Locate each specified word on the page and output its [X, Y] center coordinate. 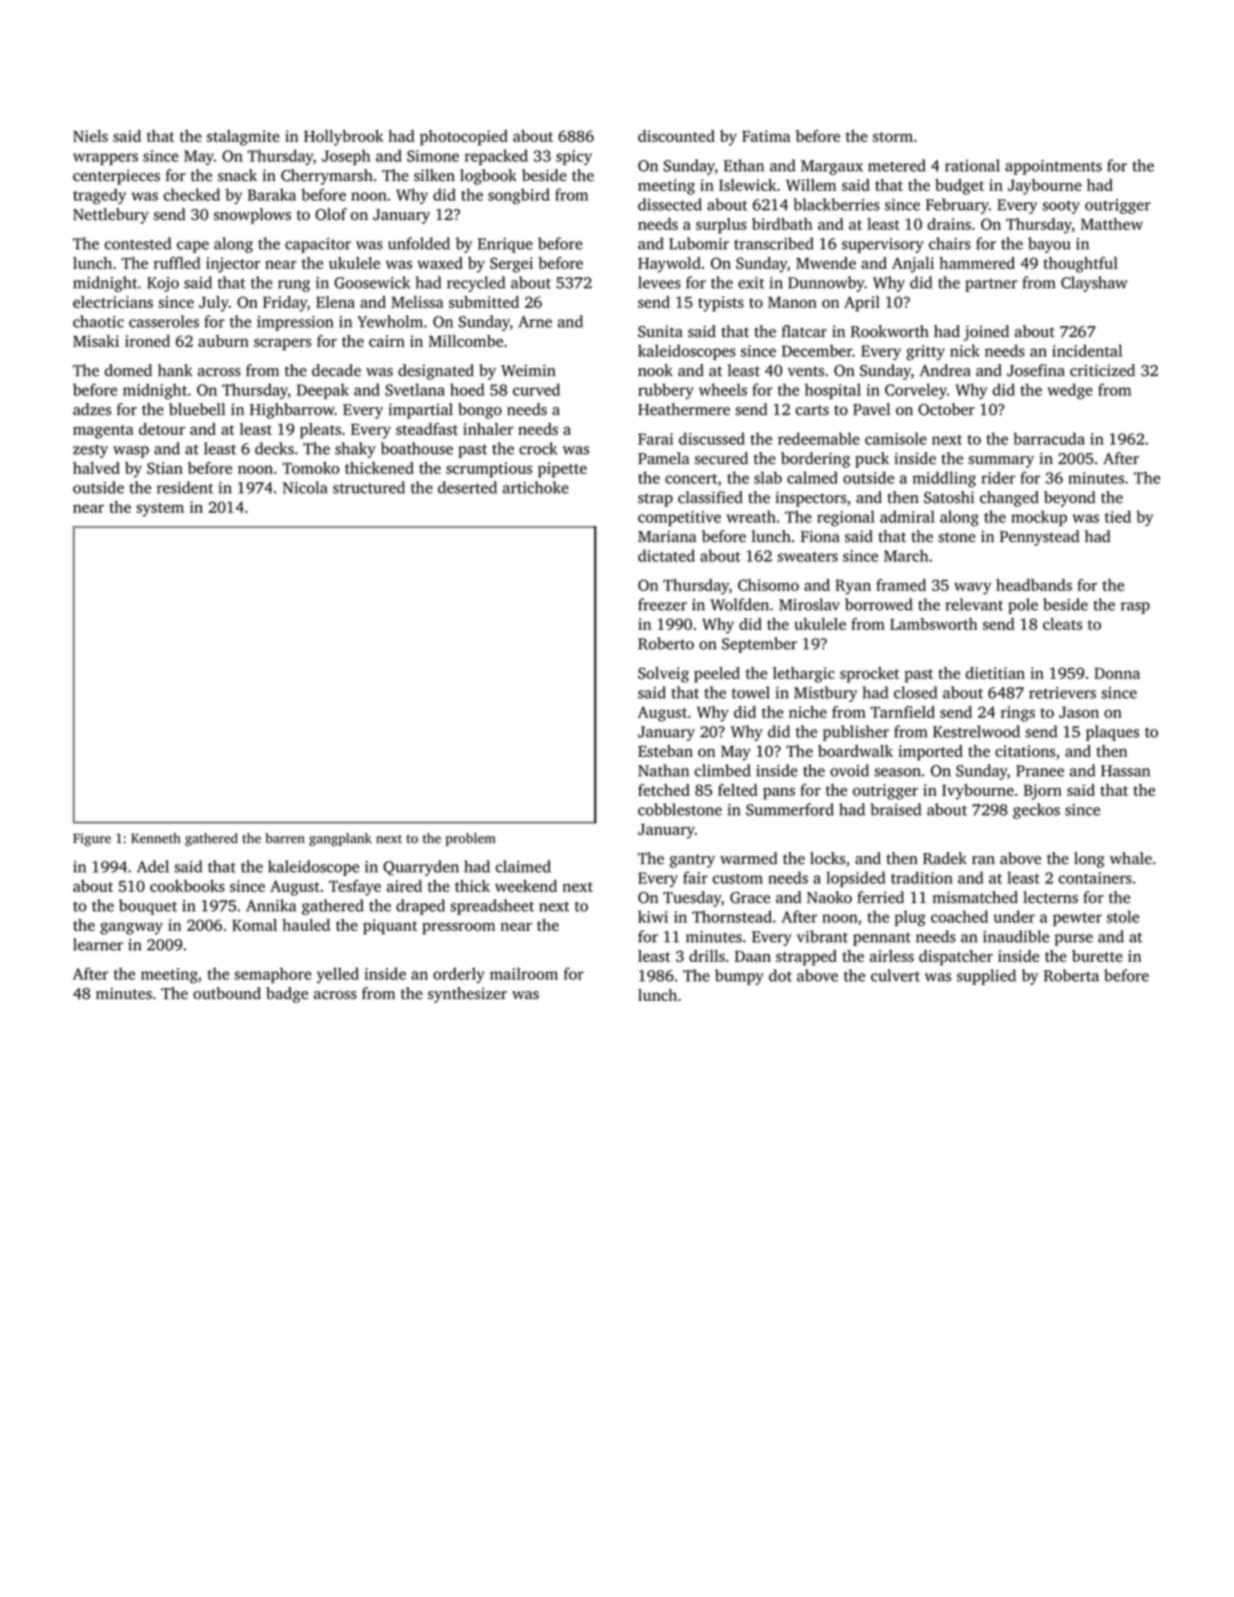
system [160, 510]
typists [721, 304]
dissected [670, 204]
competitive [679, 518]
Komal [254, 925]
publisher [856, 733]
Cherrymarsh [327, 177]
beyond [1069, 499]
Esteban [665, 751]
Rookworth [890, 331]
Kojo [163, 284]
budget [959, 187]
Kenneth [156, 838]
